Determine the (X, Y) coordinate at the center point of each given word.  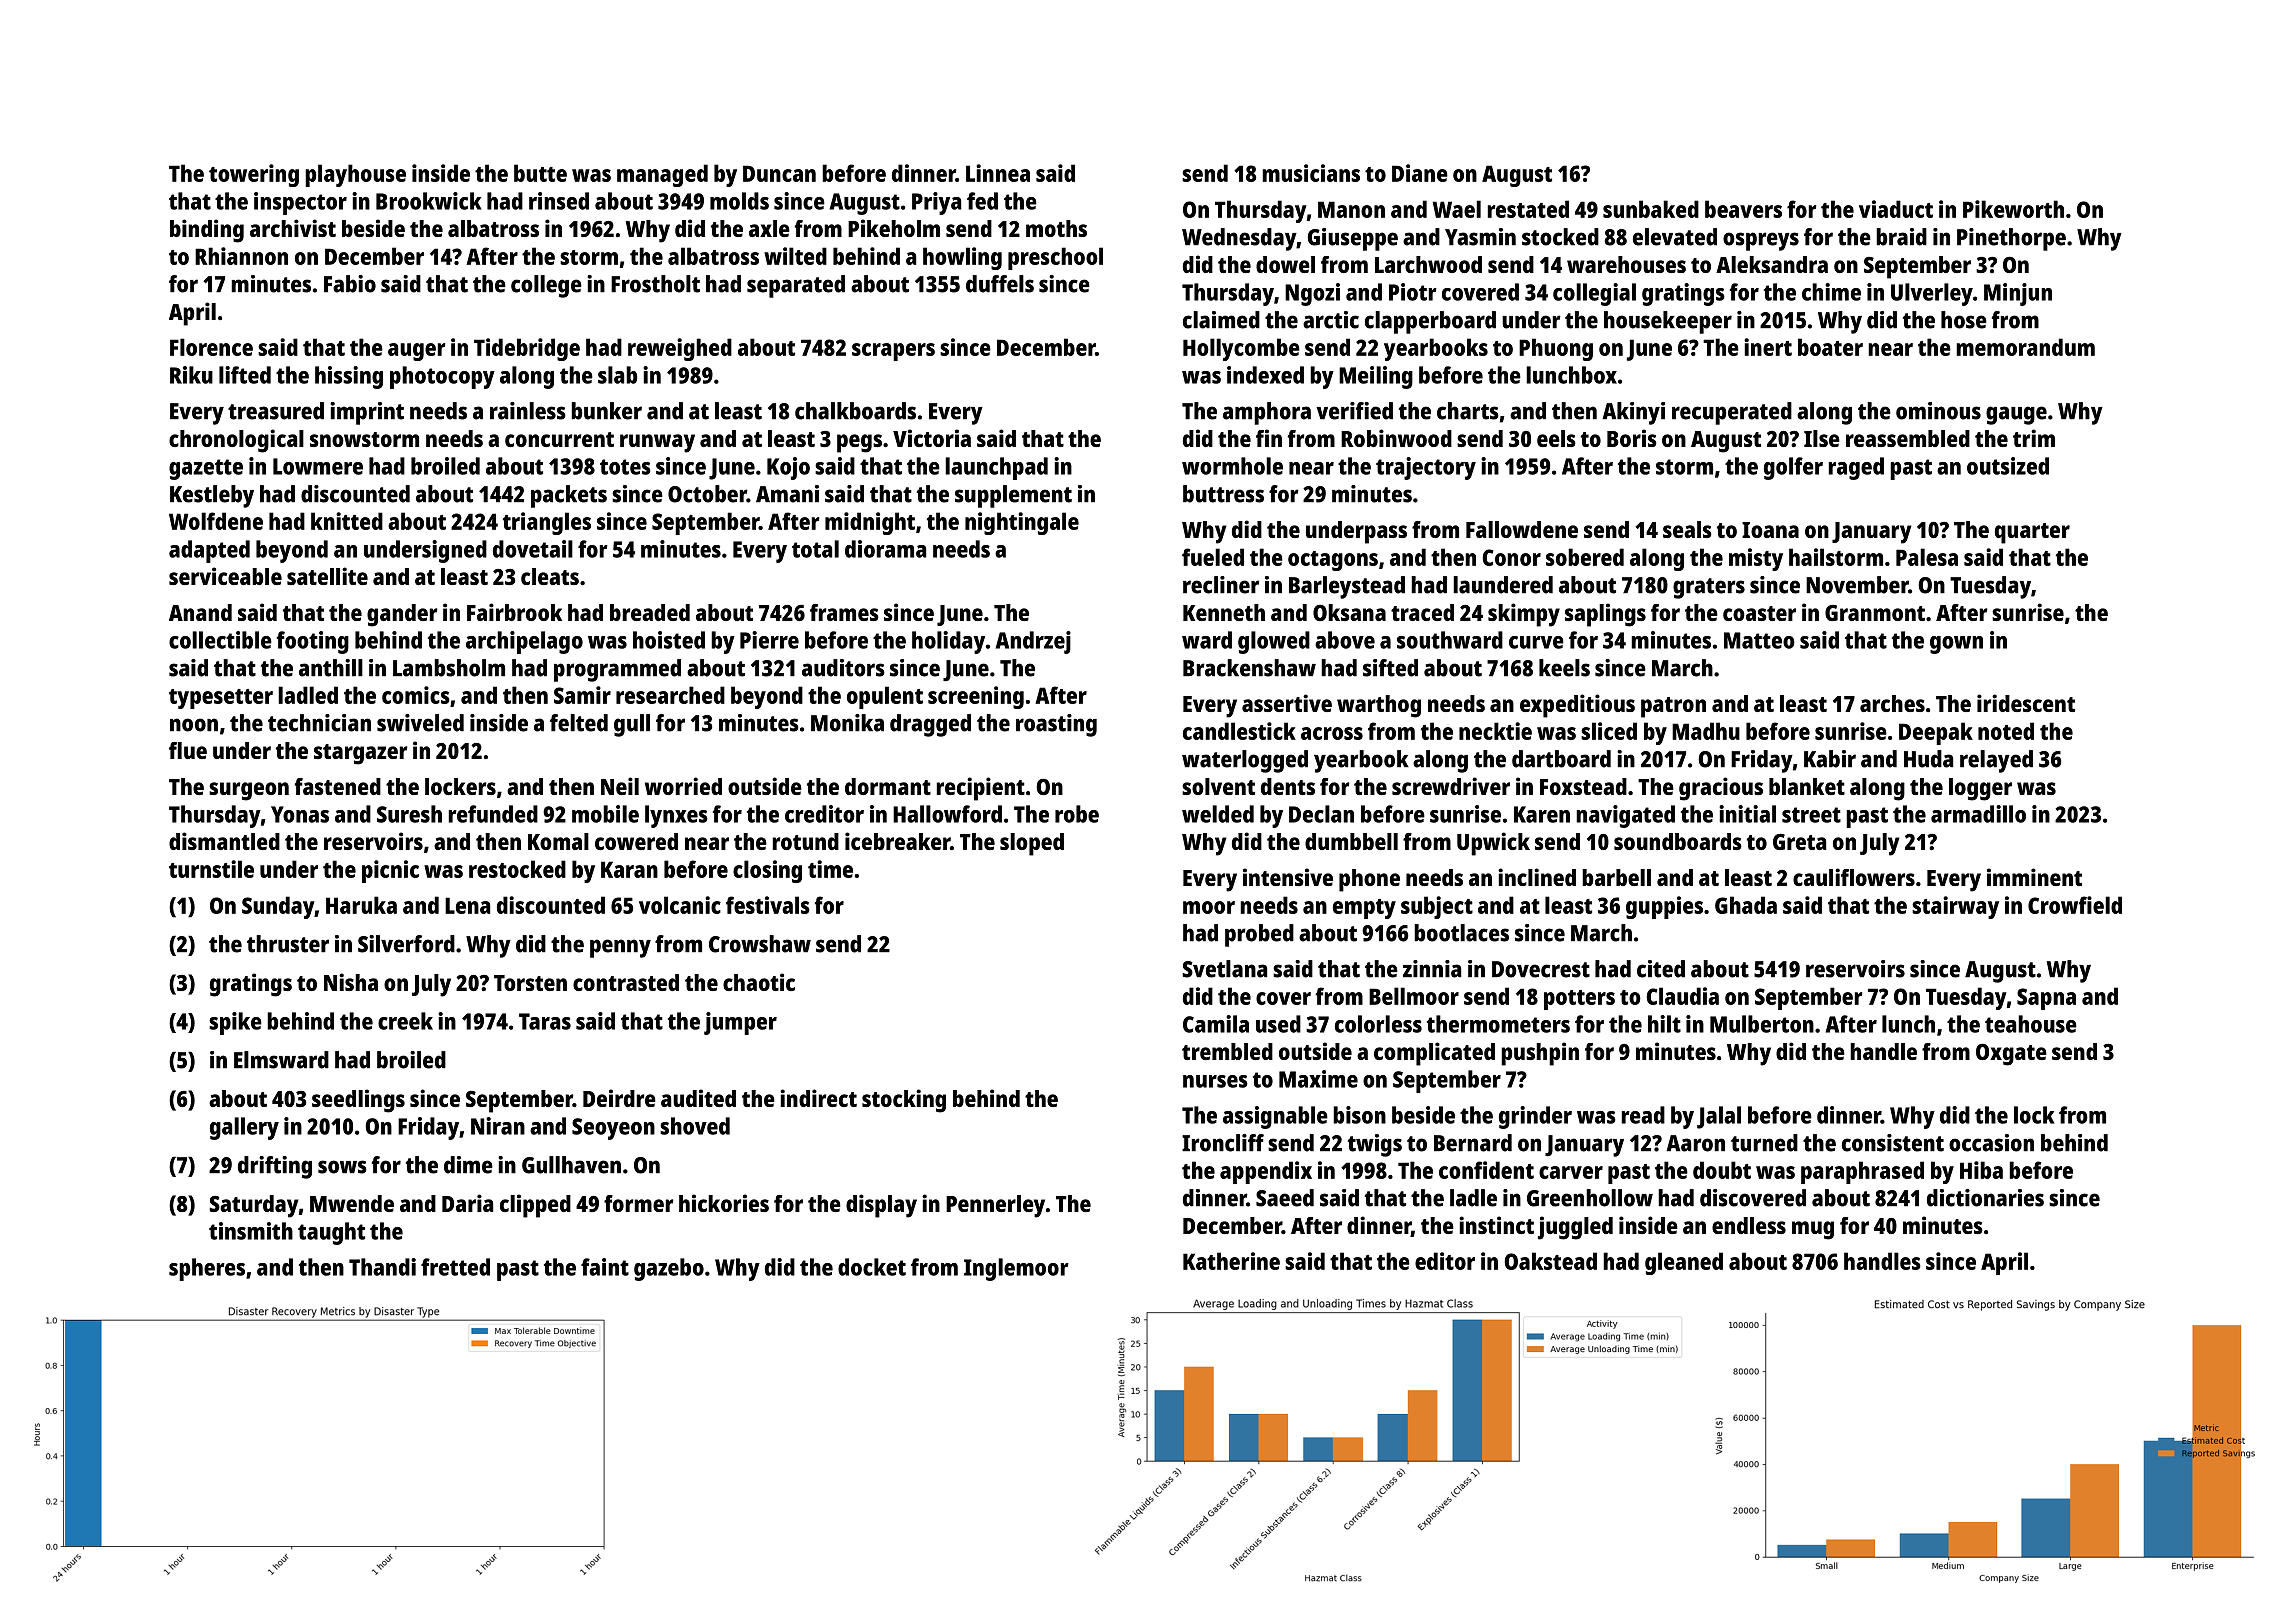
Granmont (1875, 613)
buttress (1223, 494)
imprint (367, 413)
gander (402, 615)
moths (1056, 228)
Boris (1632, 438)
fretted (455, 1267)
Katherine (1231, 1261)
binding (207, 231)
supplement (1013, 496)
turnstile (211, 869)
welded (1218, 814)
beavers (1743, 209)
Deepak (1936, 733)
